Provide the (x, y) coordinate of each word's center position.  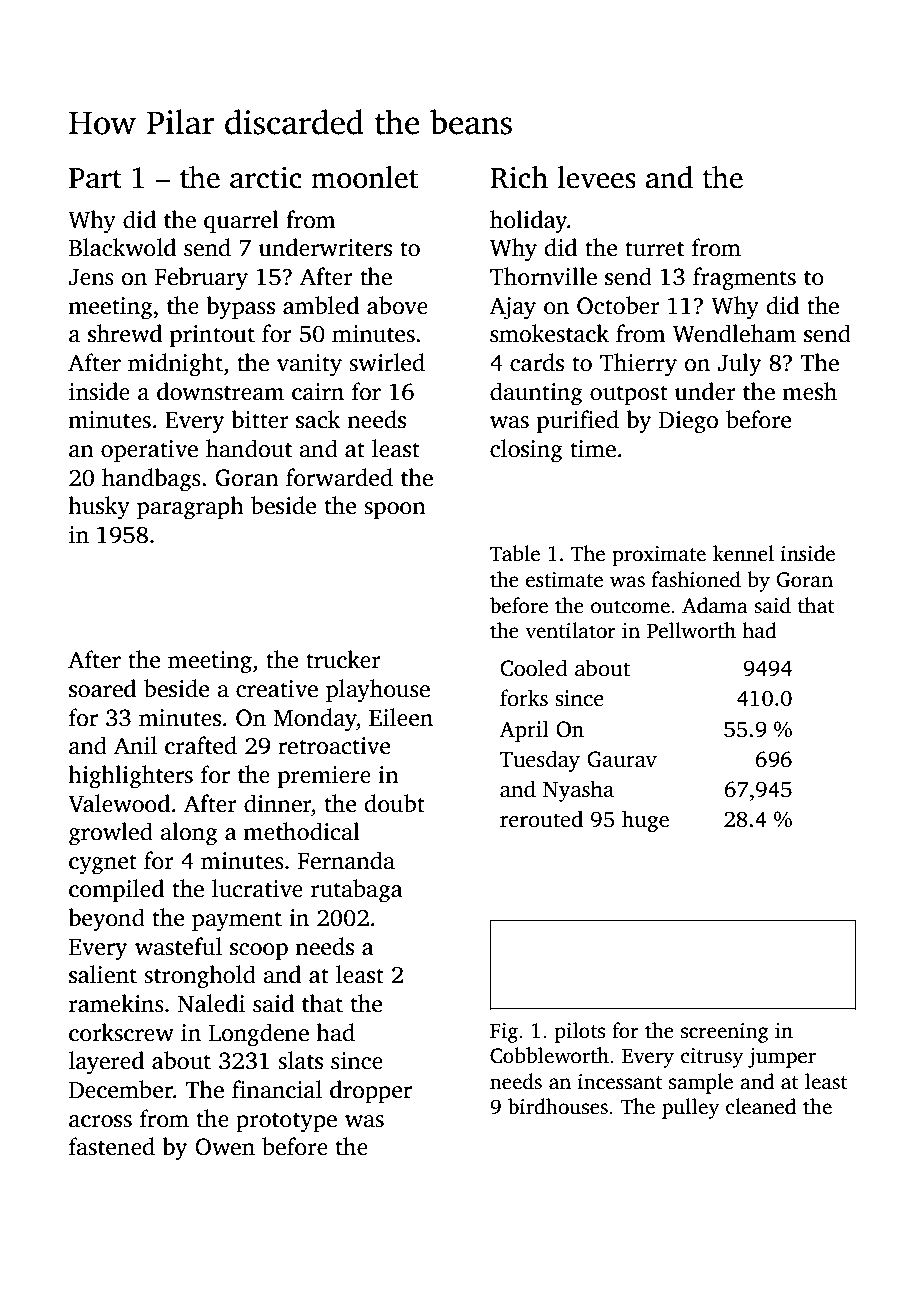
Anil (135, 745)
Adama (715, 605)
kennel (743, 553)
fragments (744, 279)
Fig (504, 1033)
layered (106, 1063)
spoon (395, 510)
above (397, 305)
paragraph (190, 508)
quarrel (241, 221)
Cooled (534, 668)
